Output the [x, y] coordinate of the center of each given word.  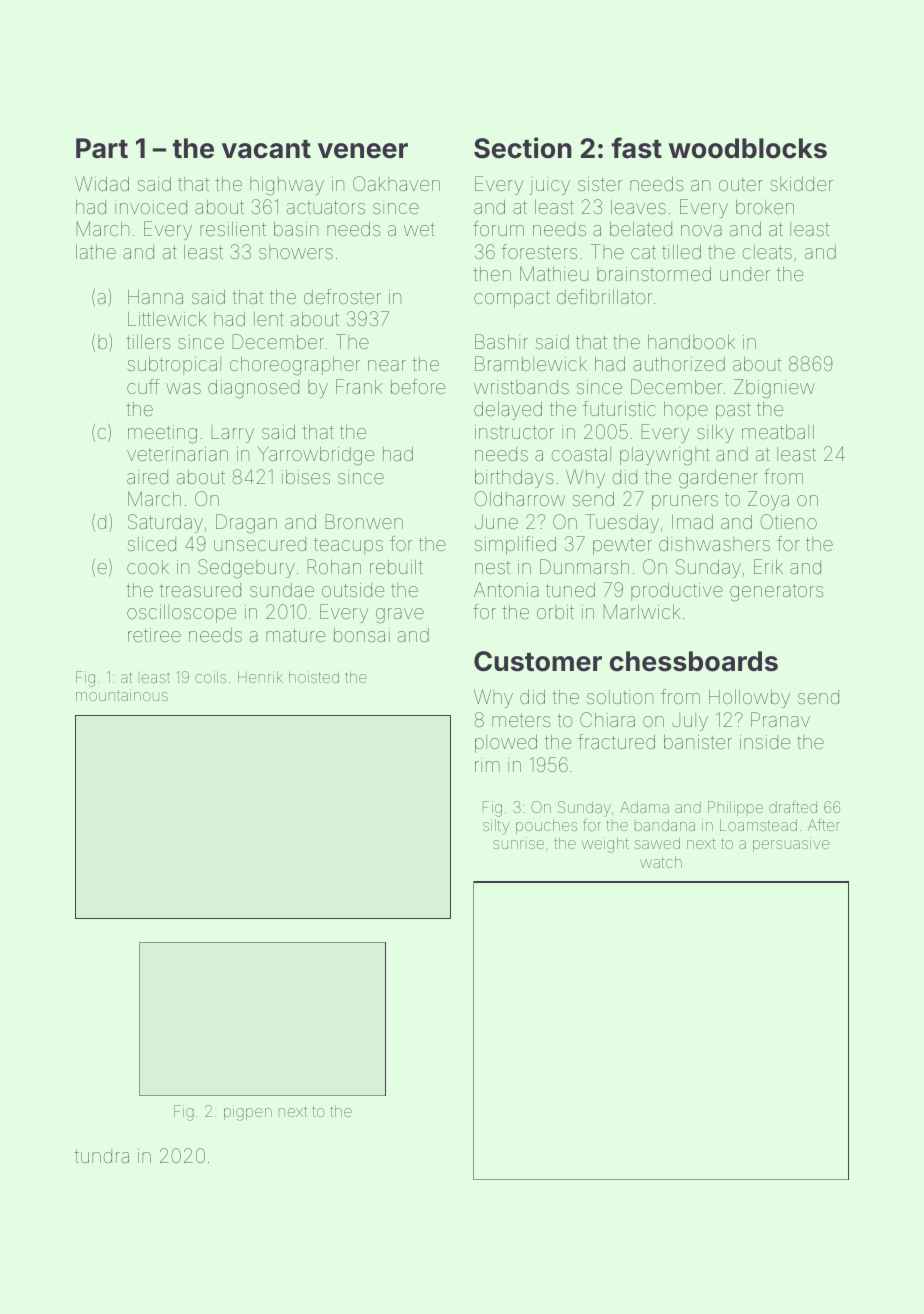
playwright [665, 456]
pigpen [248, 1113]
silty [496, 827]
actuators [326, 207]
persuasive [791, 844]
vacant [266, 149]
